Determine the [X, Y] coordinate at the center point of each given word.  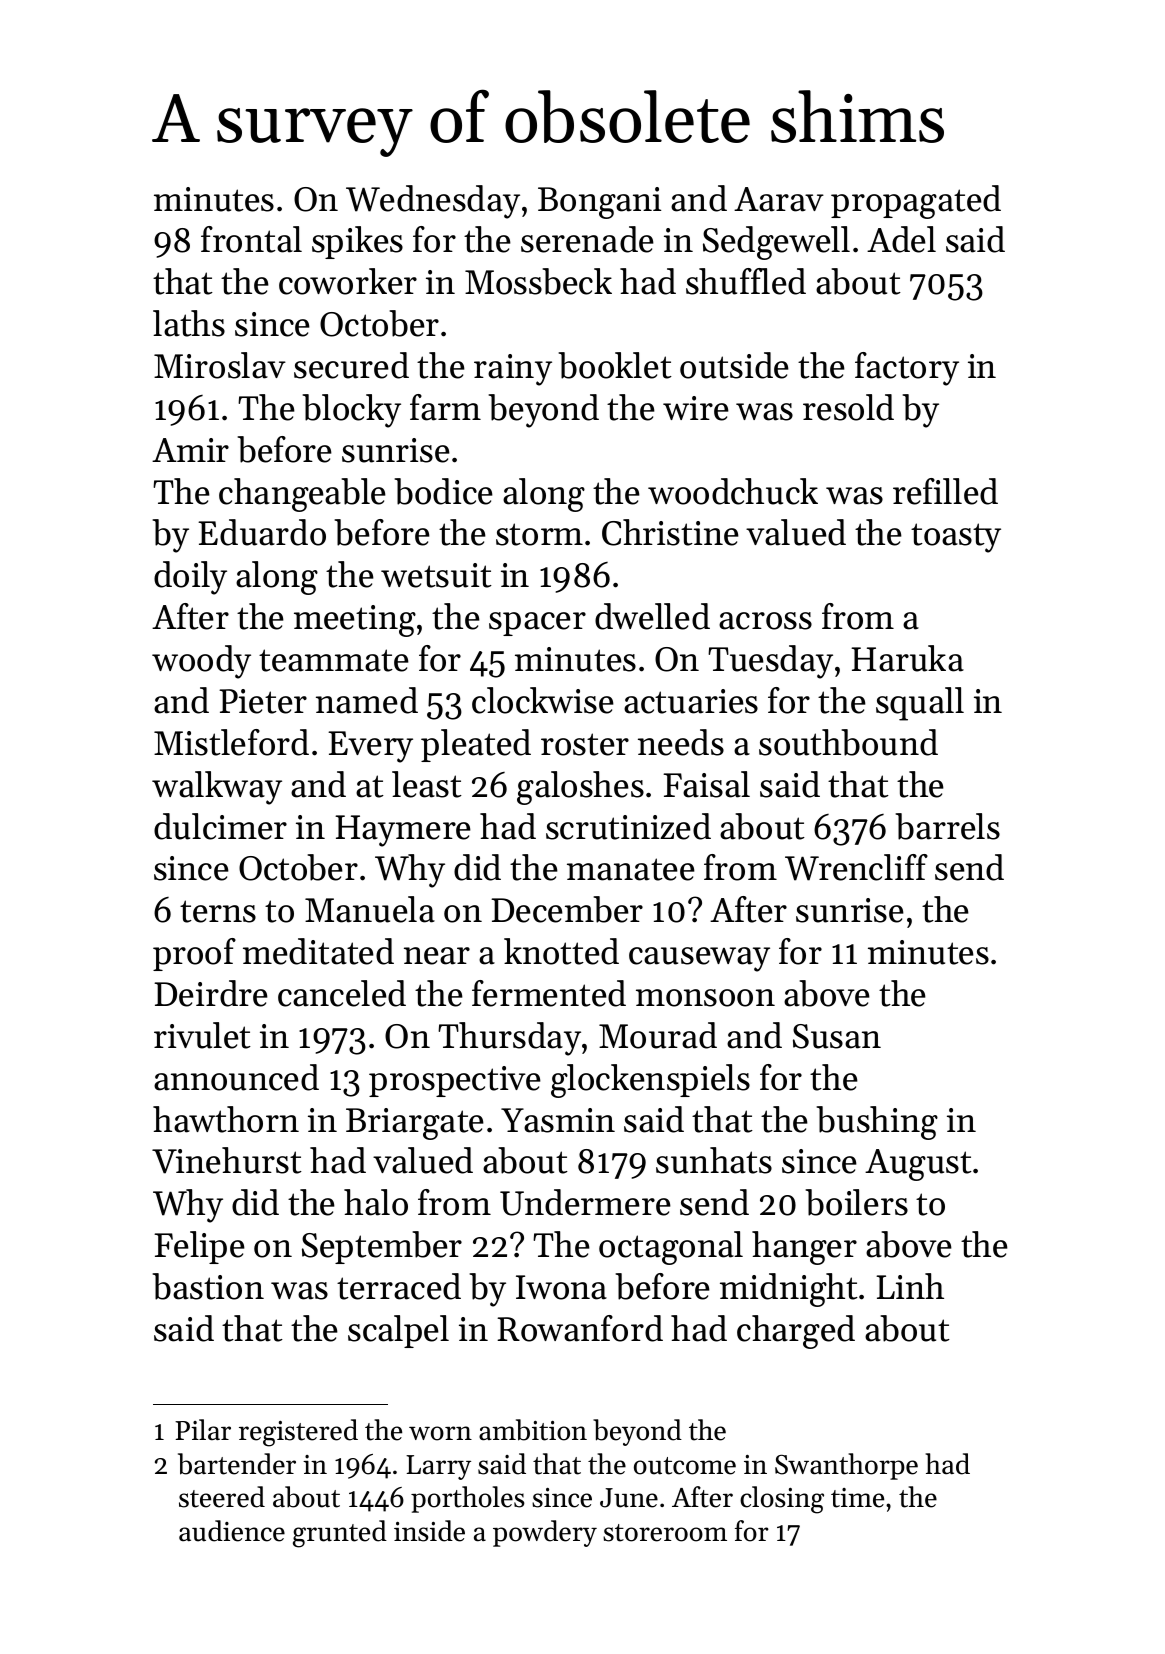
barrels [947, 826]
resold [848, 407]
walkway [217, 788]
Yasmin [558, 1120]
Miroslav [220, 365]
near [437, 956]
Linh [910, 1286]
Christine [670, 532]
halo [376, 1202]
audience [232, 1531]
